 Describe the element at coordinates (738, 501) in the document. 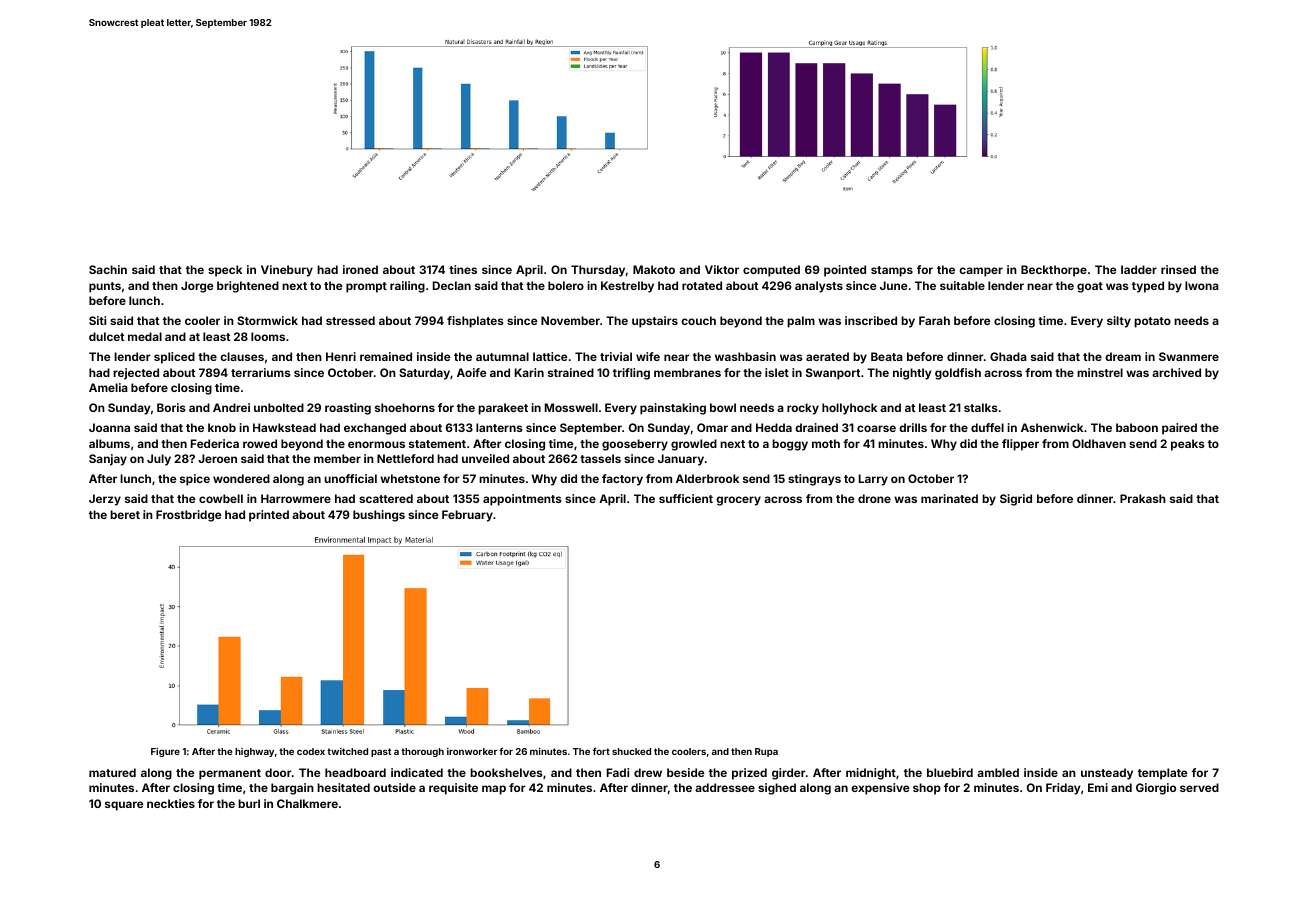

I see `grocery` at that location.
